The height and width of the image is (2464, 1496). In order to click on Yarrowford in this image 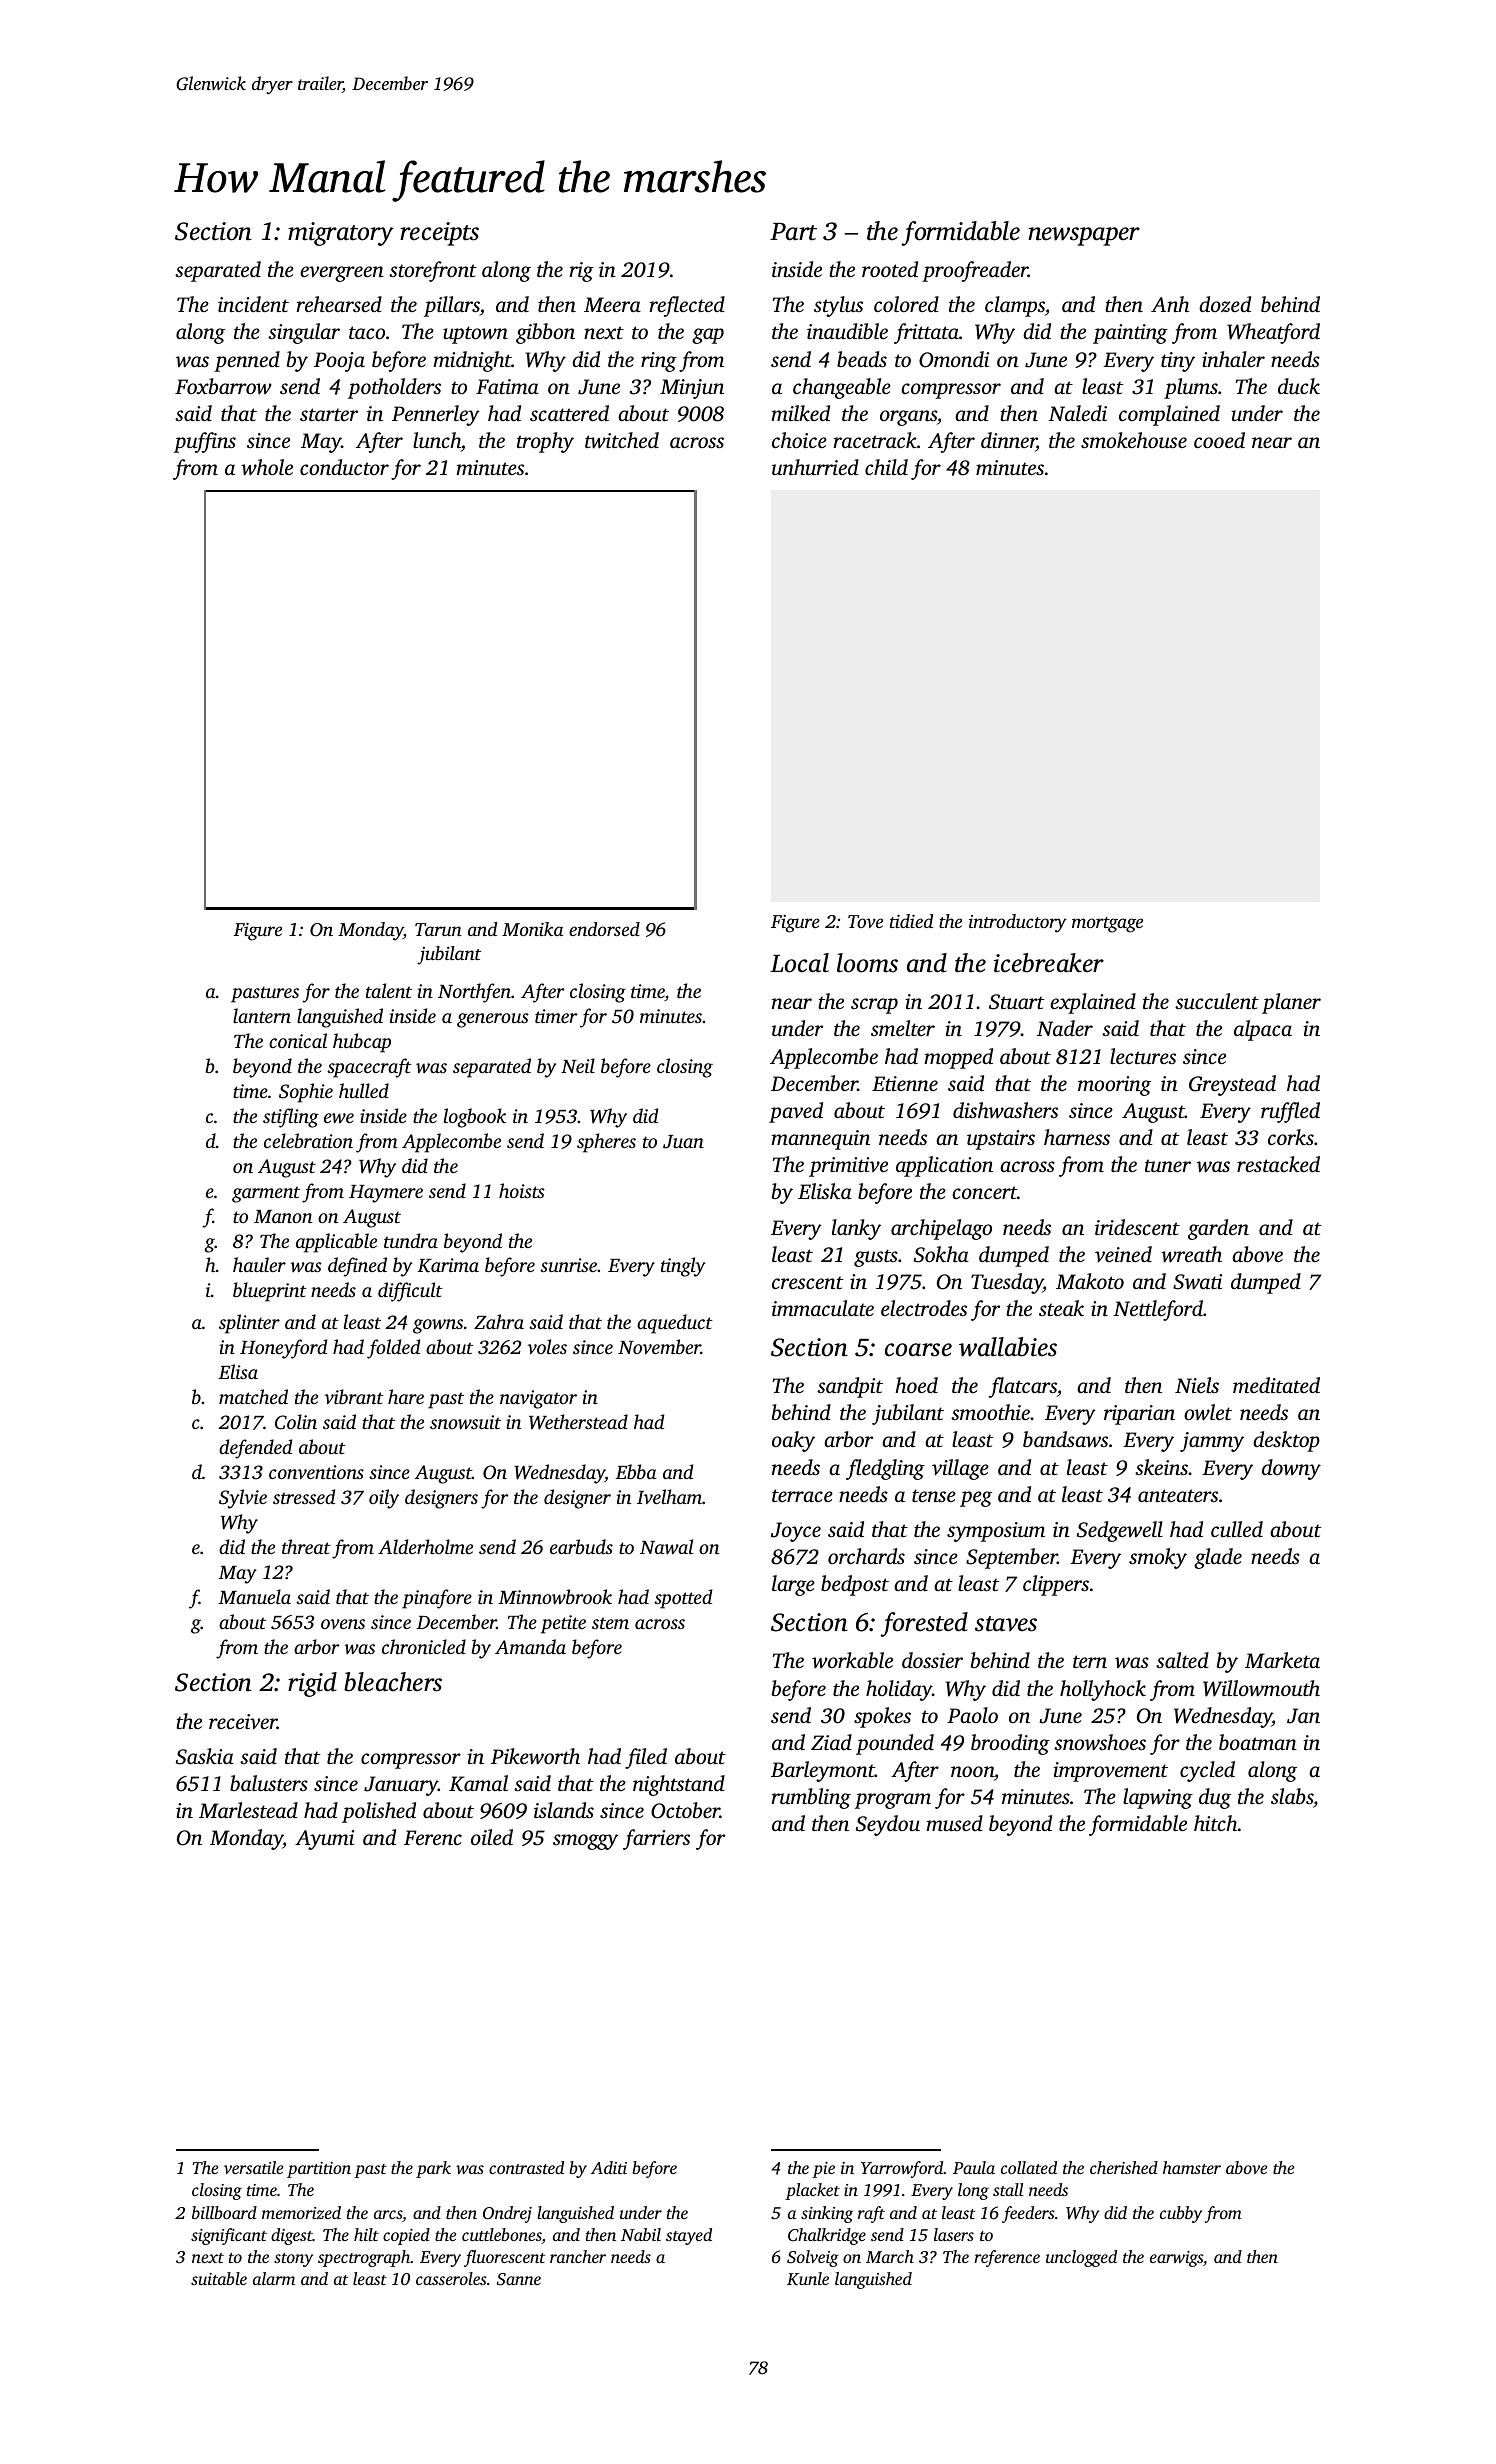, I will do `click(902, 2169)`.
